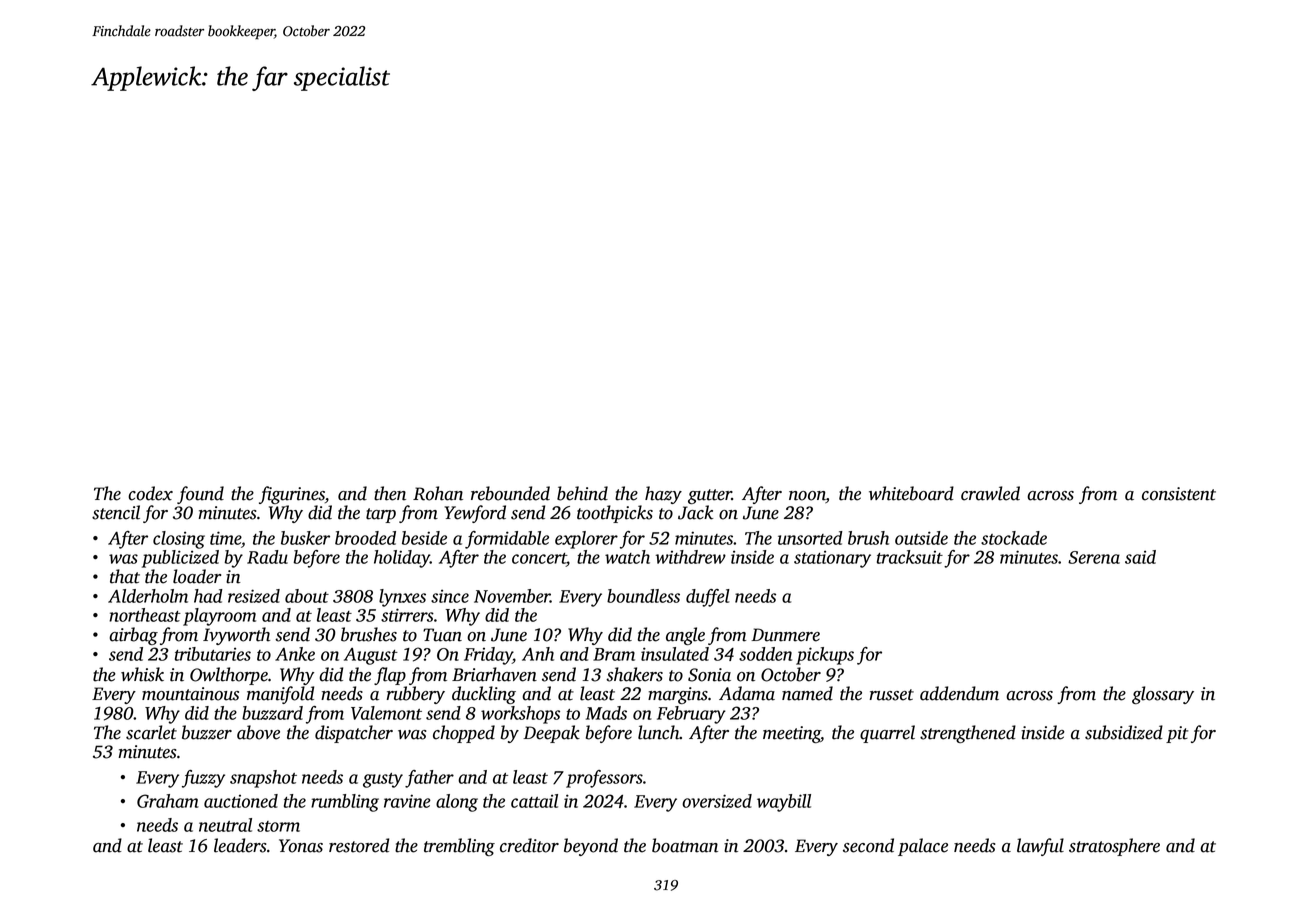  What do you see at coordinates (494, 674) in the screenshot?
I see `Briarhaven` at bounding box center [494, 674].
